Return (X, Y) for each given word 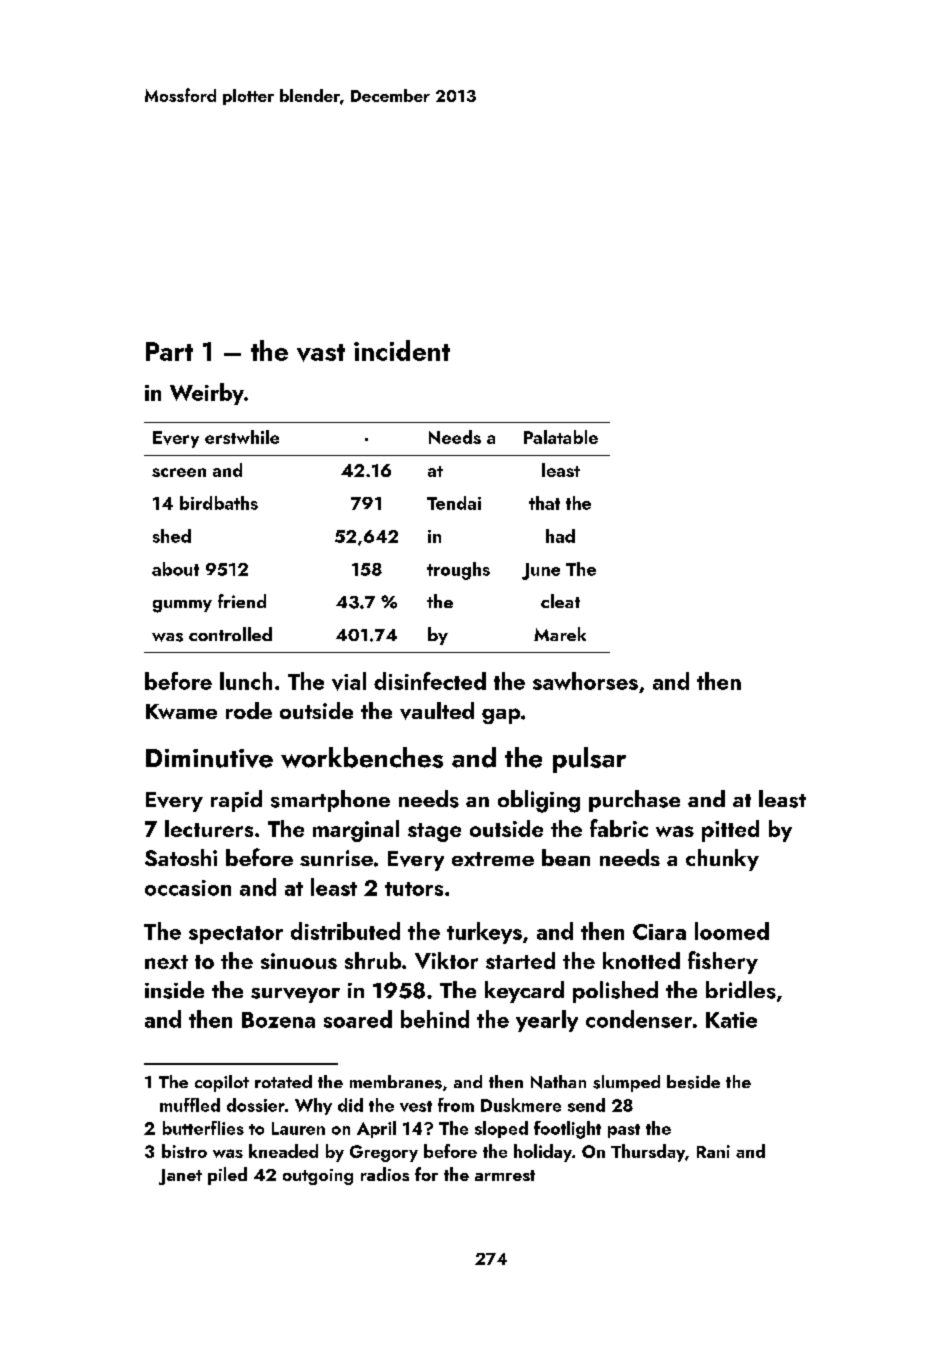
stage (434, 832)
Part (169, 351)
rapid (236, 801)
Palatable (561, 437)
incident (402, 350)
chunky (722, 860)
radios (385, 1174)
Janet (180, 1177)
